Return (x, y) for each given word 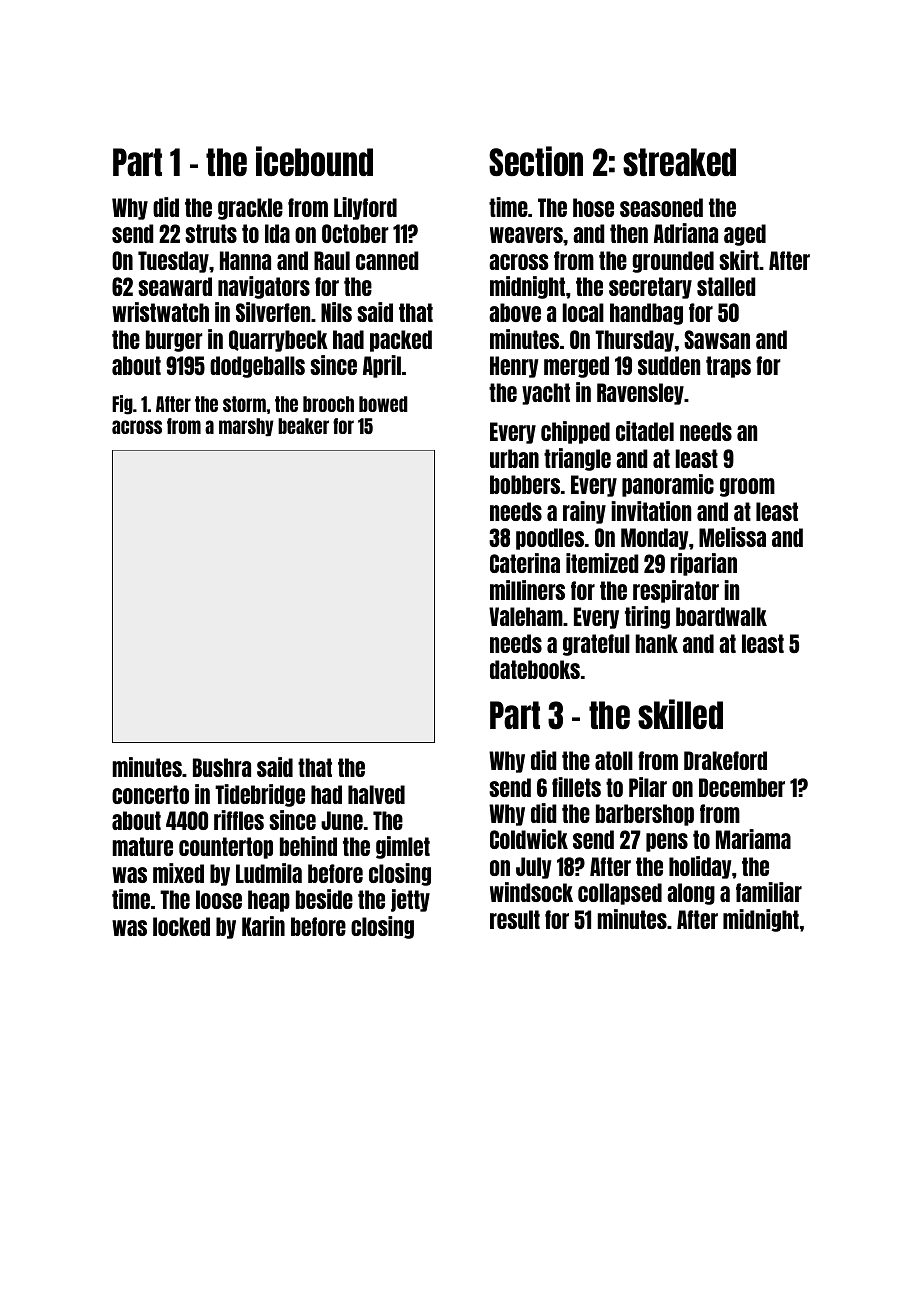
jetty (410, 900)
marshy (246, 427)
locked (181, 926)
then (629, 233)
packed (401, 341)
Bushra (222, 767)
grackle (250, 209)
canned (387, 260)
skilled (680, 714)
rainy (584, 512)
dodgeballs (257, 367)
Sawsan (717, 339)
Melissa (732, 537)
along (691, 894)
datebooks (535, 669)
